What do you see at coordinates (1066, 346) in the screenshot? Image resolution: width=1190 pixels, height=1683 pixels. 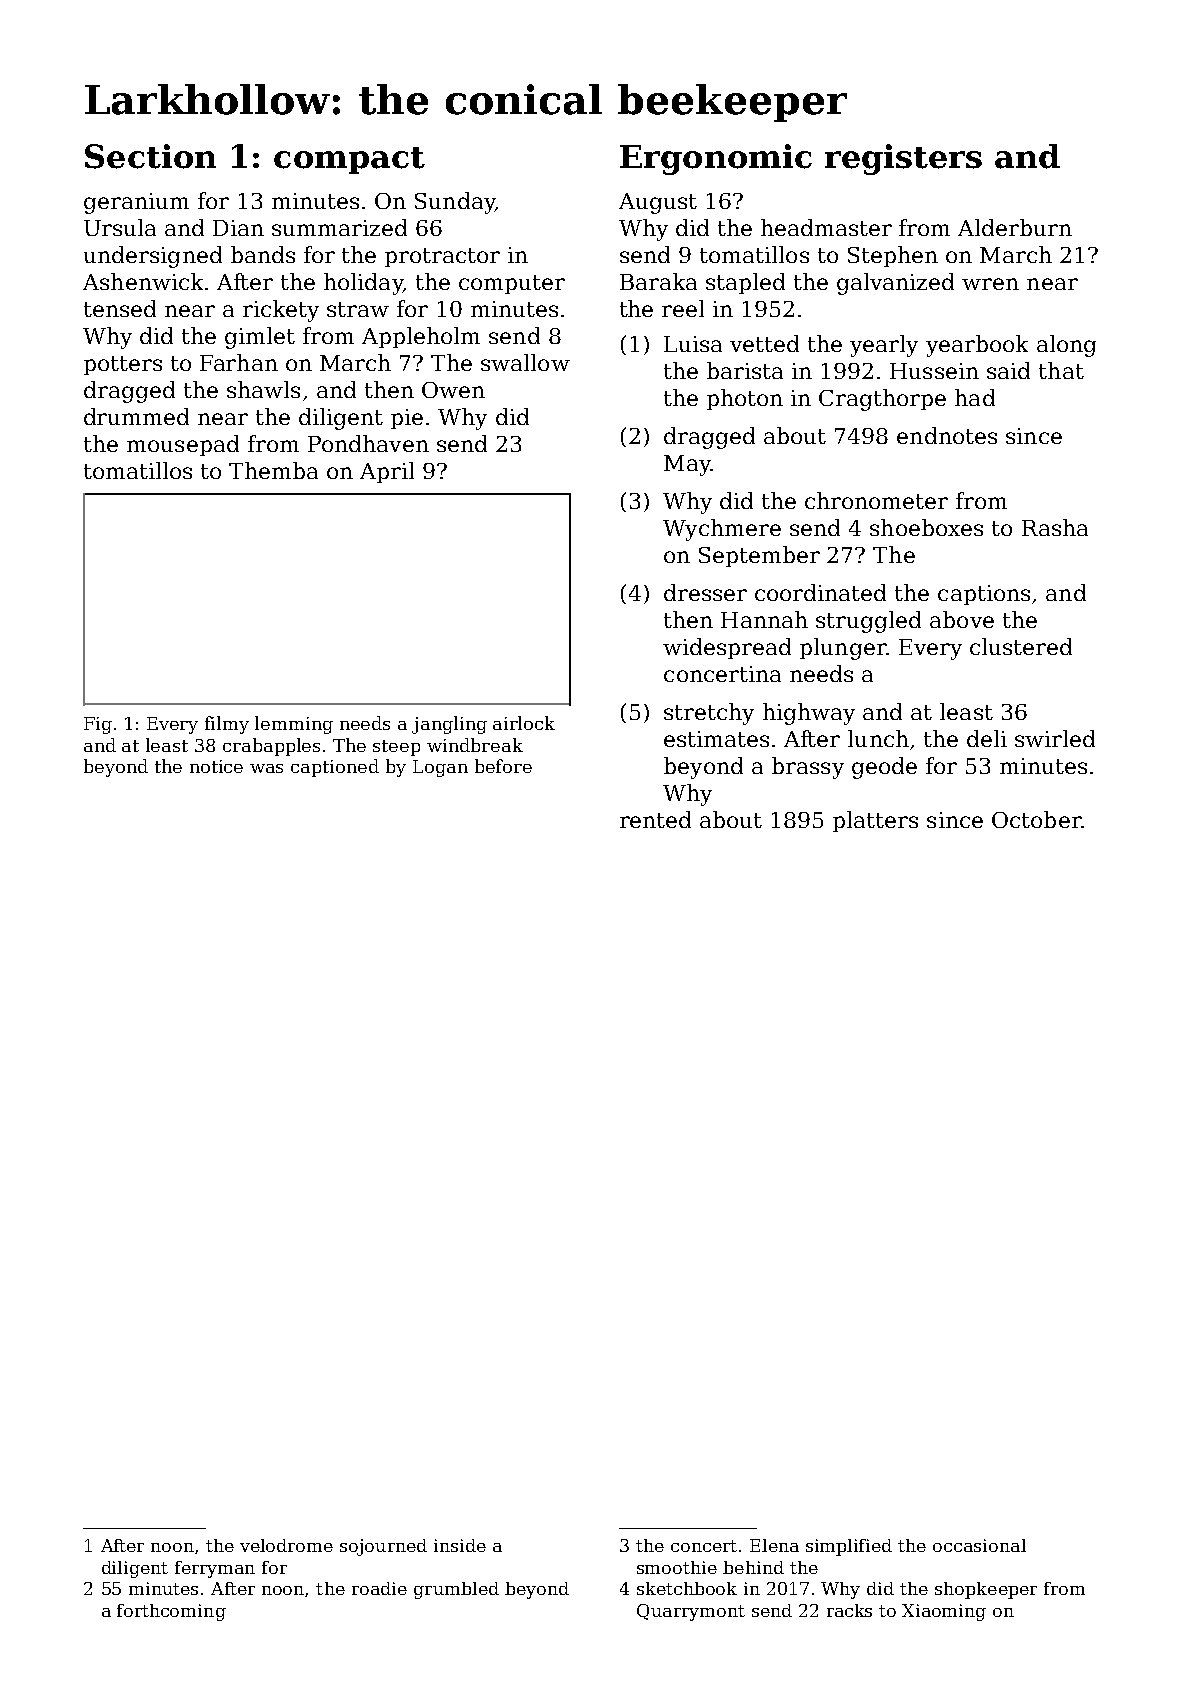 I see `along` at bounding box center [1066, 346].
